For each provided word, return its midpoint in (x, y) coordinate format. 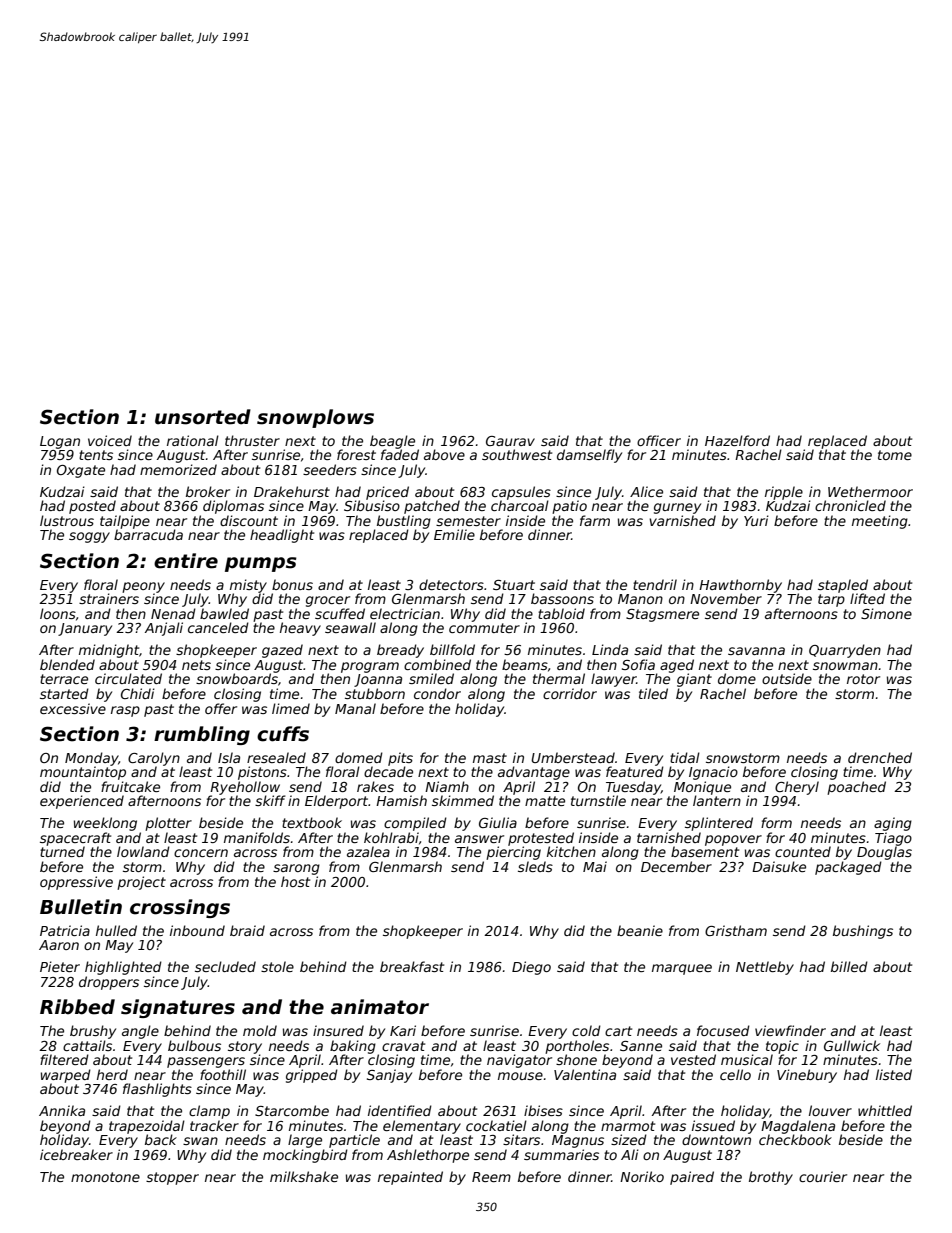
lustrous (67, 520)
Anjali (164, 629)
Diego (531, 968)
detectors (451, 584)
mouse (520, 1076)
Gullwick (852, 1045)
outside (787, 678)
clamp (209, 1112)
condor (437, 693)
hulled (116, 930)
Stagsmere (662, 615)
